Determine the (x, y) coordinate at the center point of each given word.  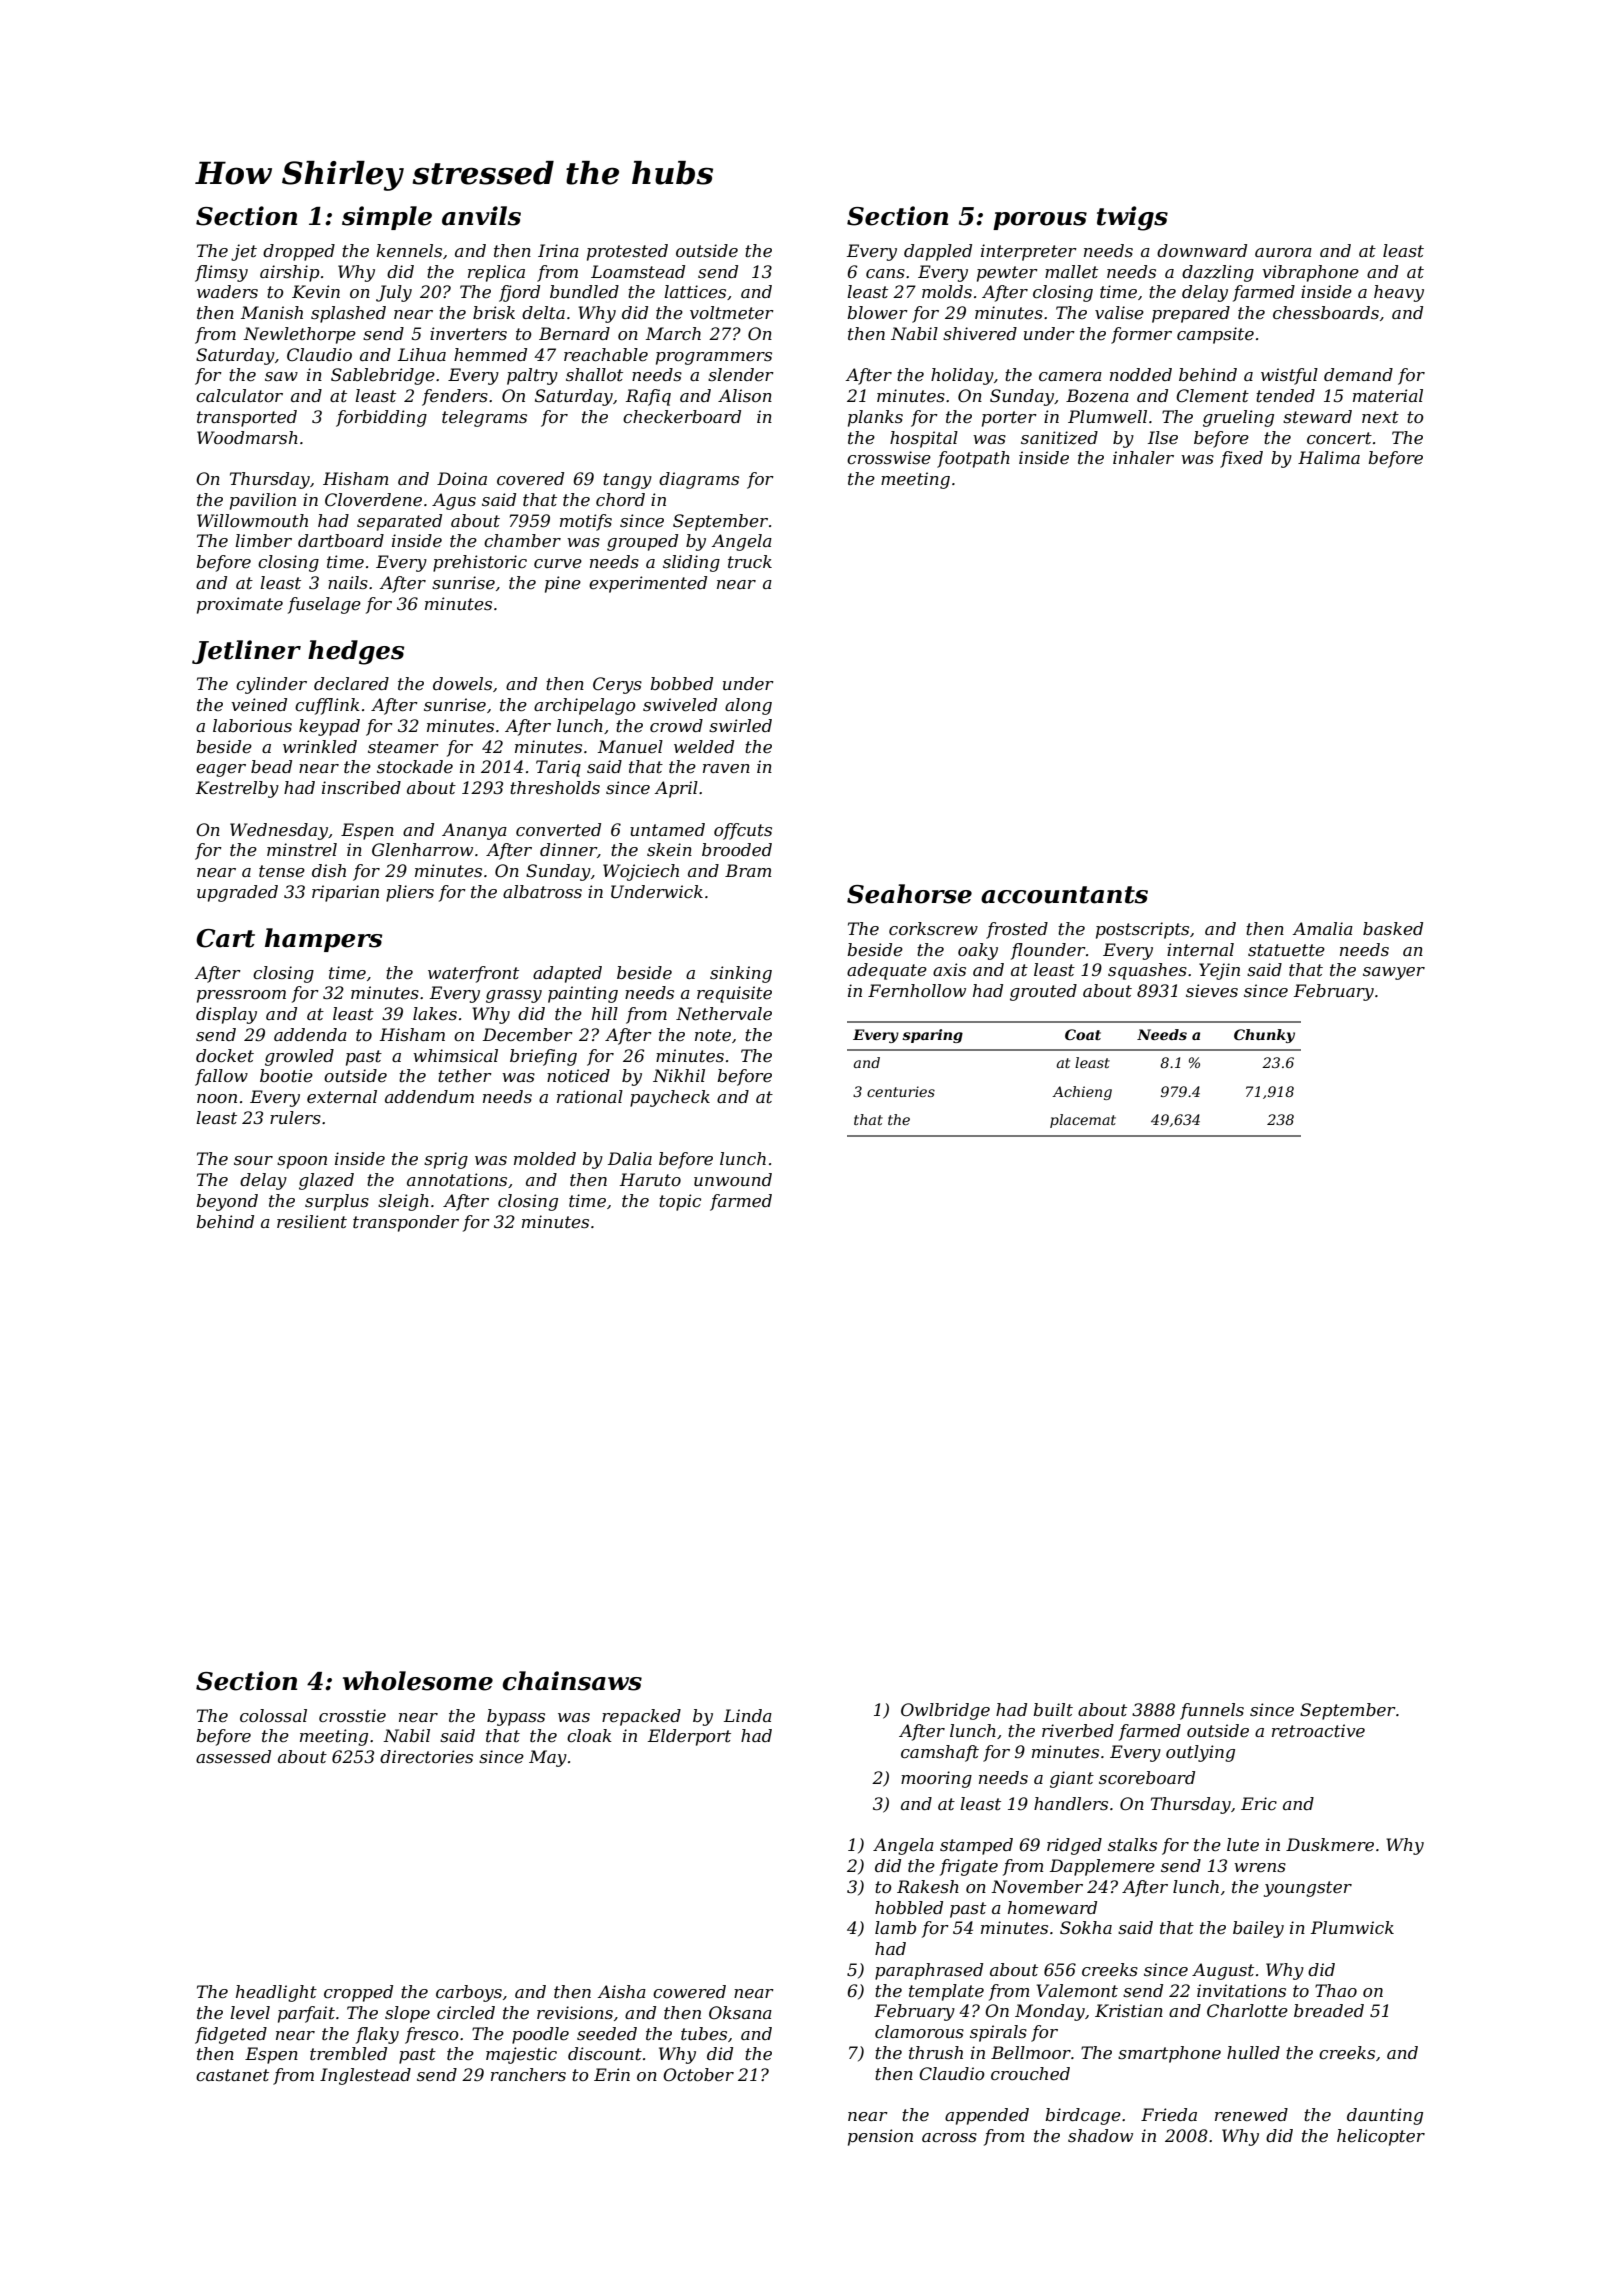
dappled (938, 252)
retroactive (1318, 1730)
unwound (733, 1179)
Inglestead (365, 2076)
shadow (1100, 2135)
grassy (514, 996)
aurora (1283, 252)
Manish (272, 312)
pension (880, 2137)
